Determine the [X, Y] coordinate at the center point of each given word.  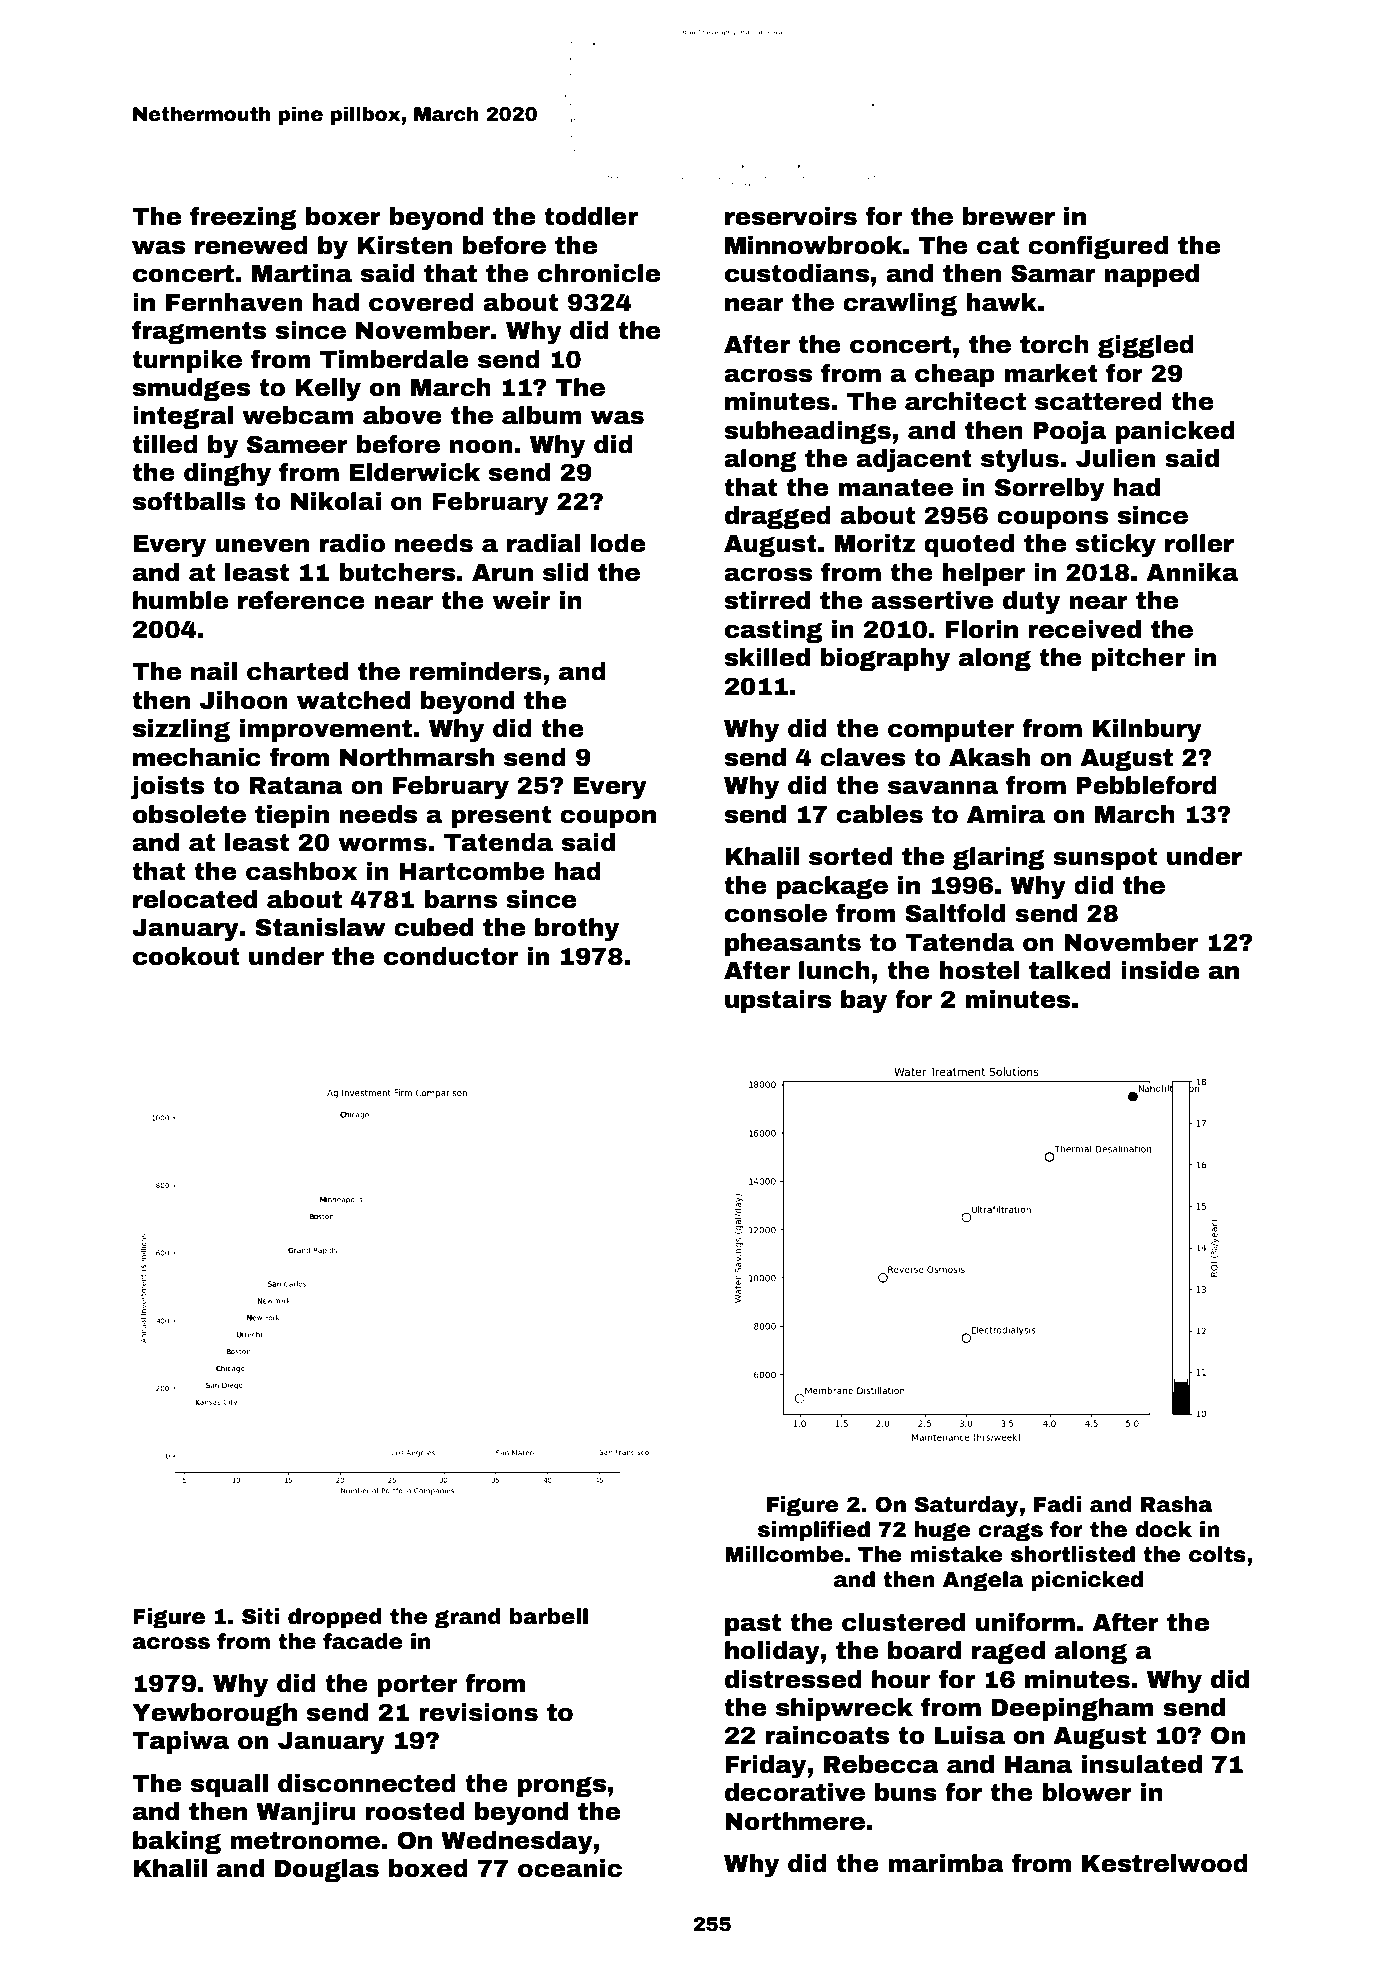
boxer [343, 216]
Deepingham [1072, 1709]
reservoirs [791, 216]
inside [1160, 970]
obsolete [189, 814]
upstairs [778, 1001]
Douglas [327, 1870]
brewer [1009, 216]
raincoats [827, 1735]
